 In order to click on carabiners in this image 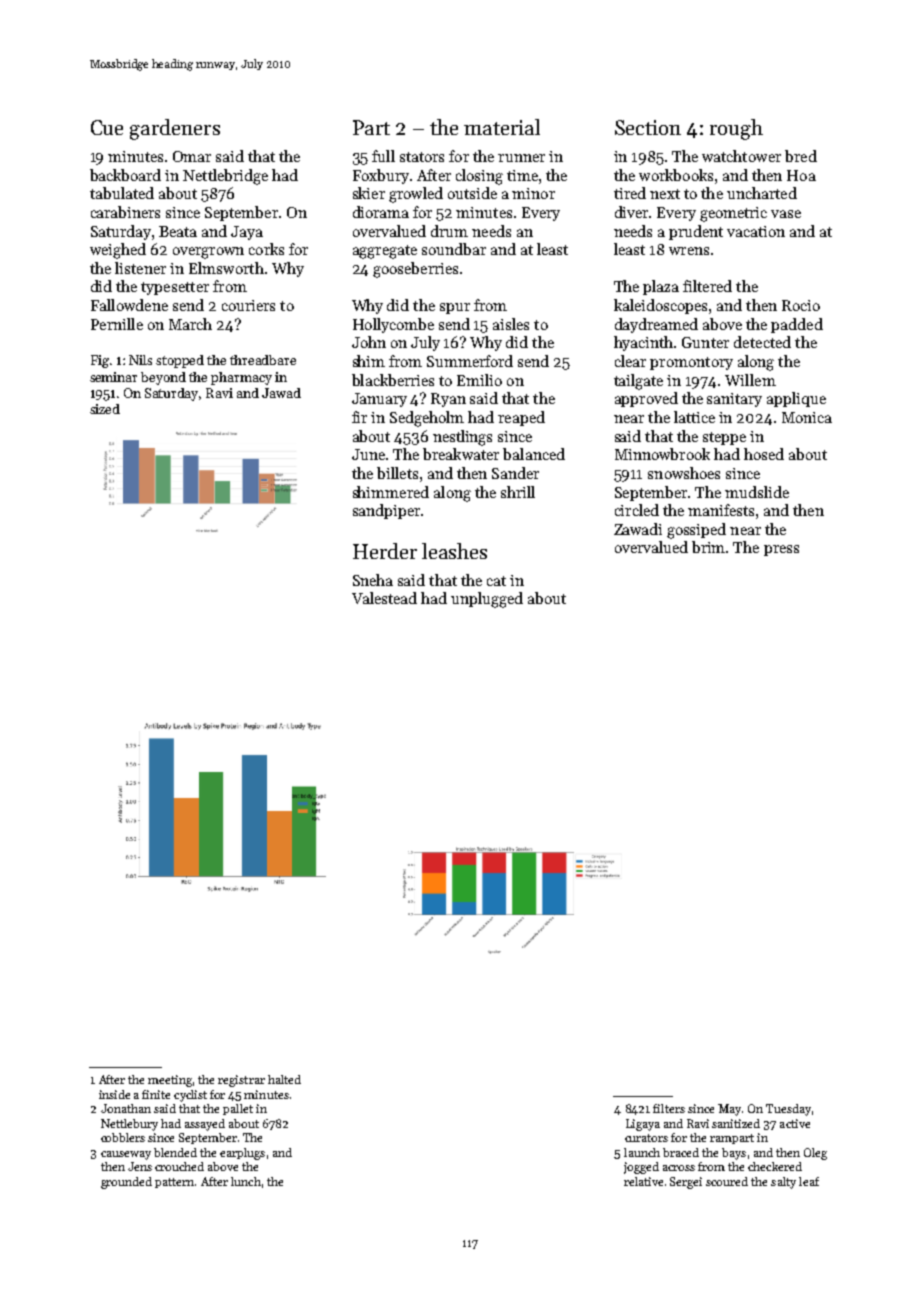, I will do `click(125, 212)`.
